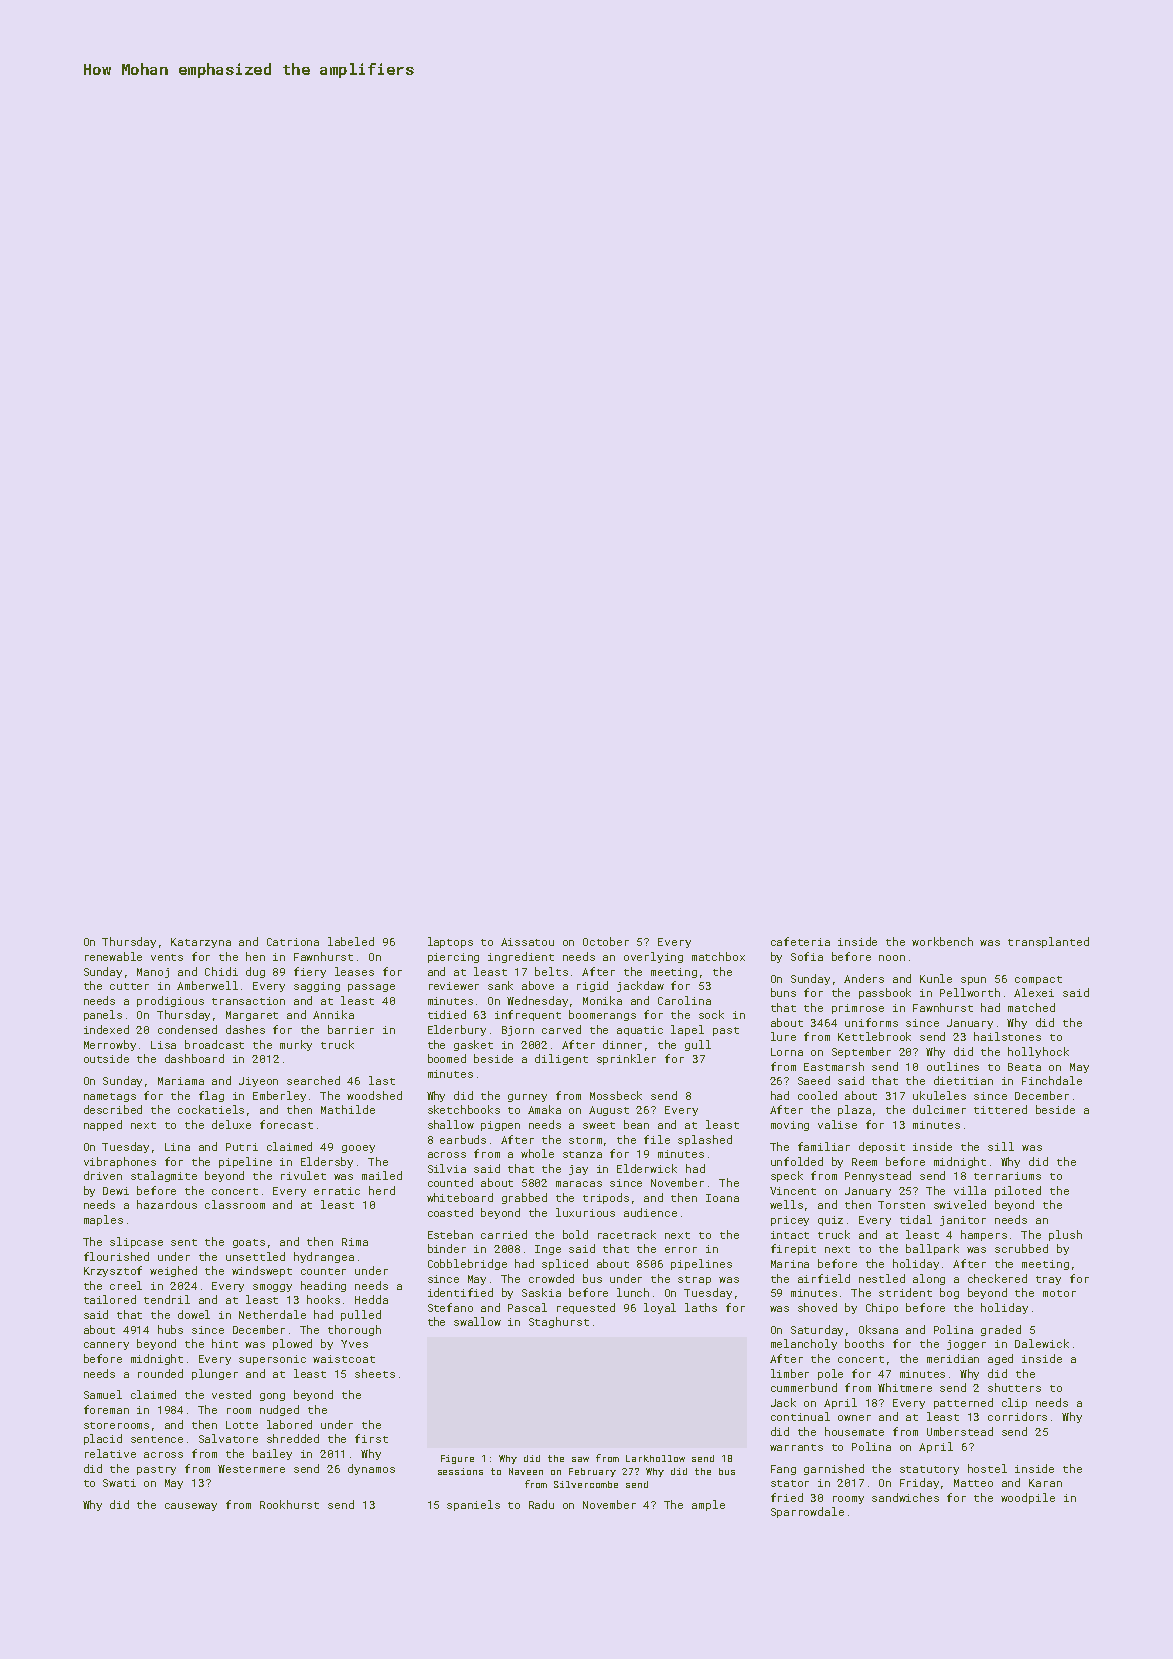 The image size is (1173, 1659). What do you see at coordinates (1018, 1191) in the screenshot?
I see `piloted` at bounding box center [1018, 1191].
